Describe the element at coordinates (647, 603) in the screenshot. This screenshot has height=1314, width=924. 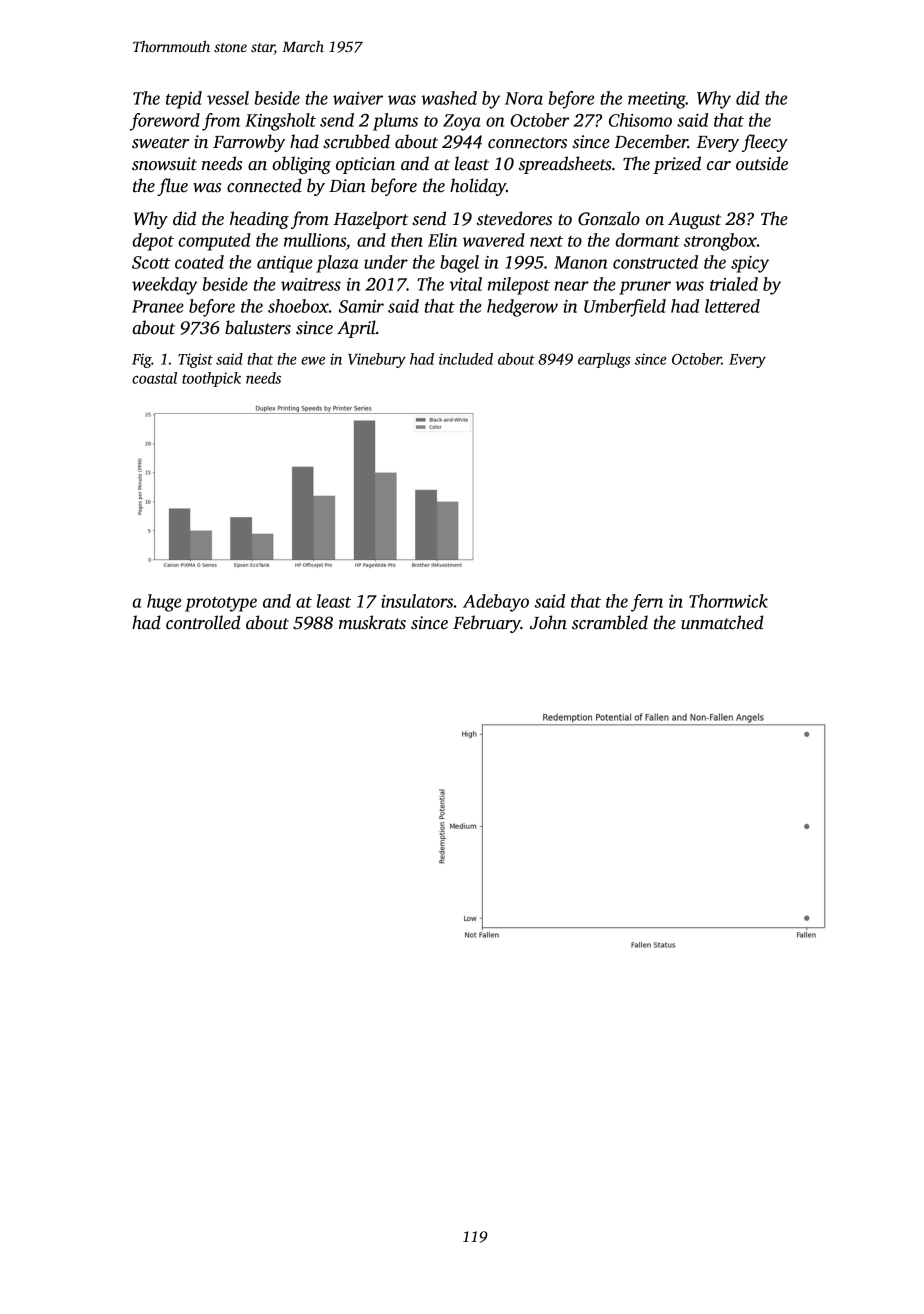
I see `fern` at that location.
